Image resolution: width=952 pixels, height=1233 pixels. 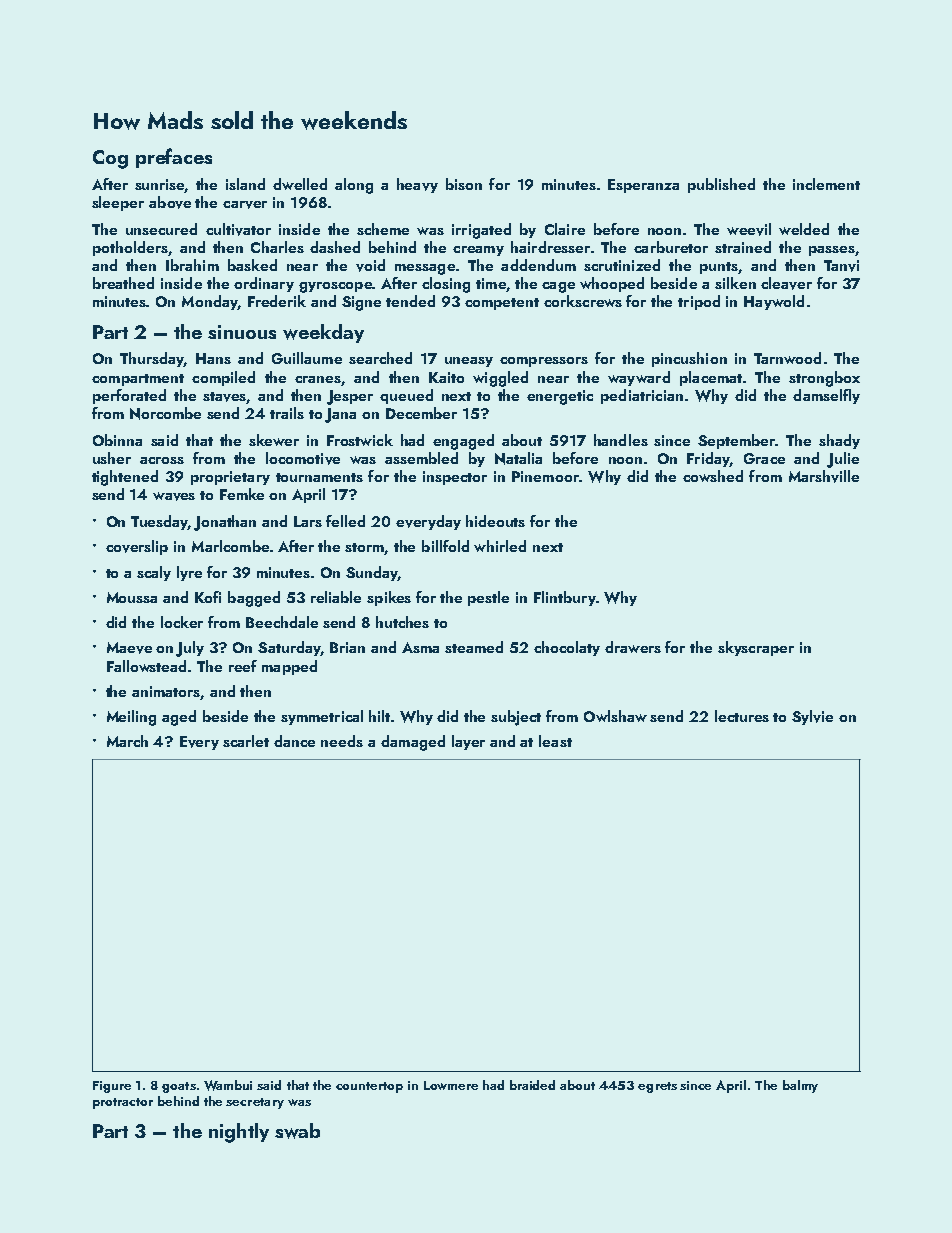 What do you see at coordinates (826, 396) in the image?
I see `damselfly` at bounding box center [826, 396].
